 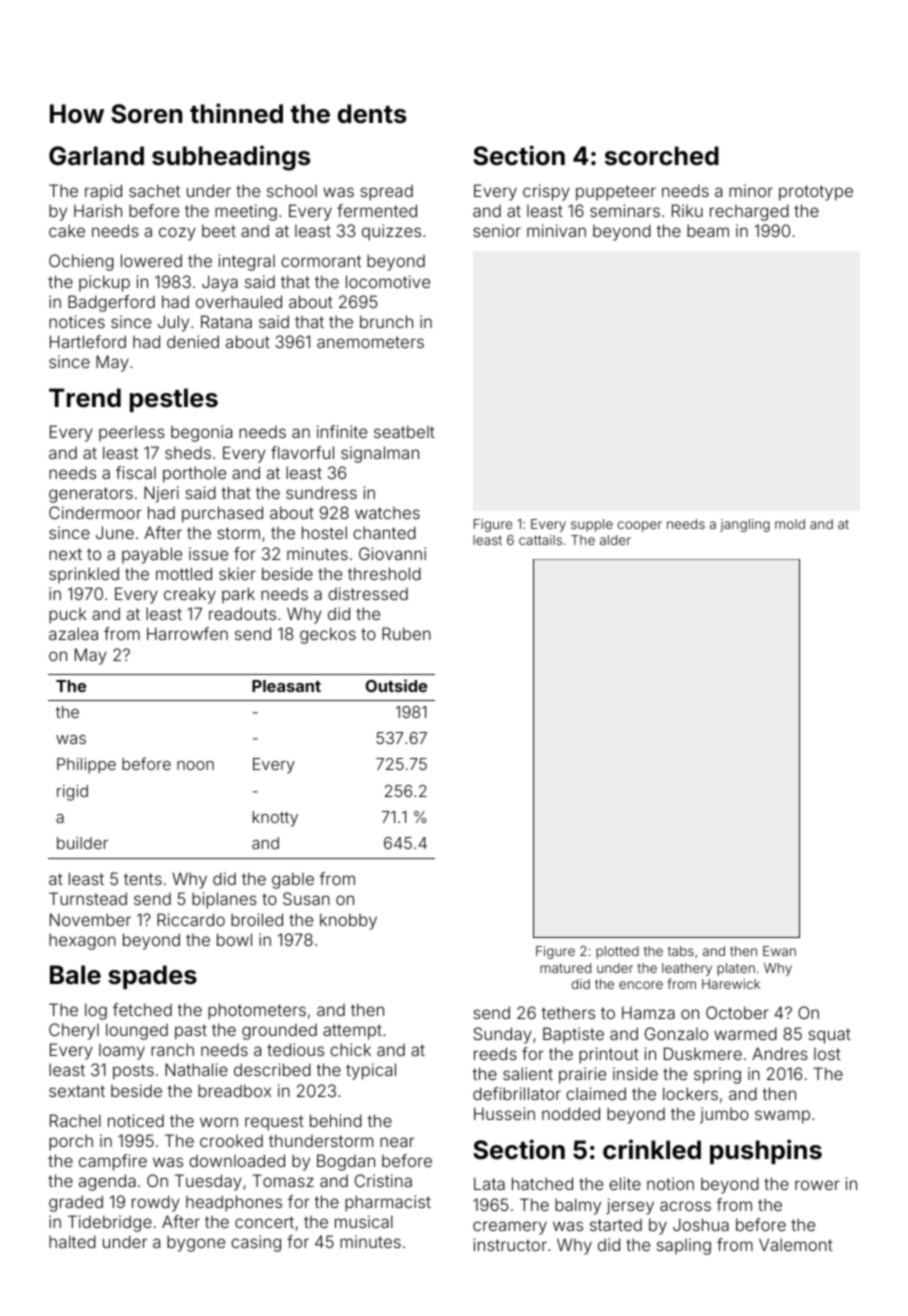 I want to click on scorched, so click(x=662, y=156).
